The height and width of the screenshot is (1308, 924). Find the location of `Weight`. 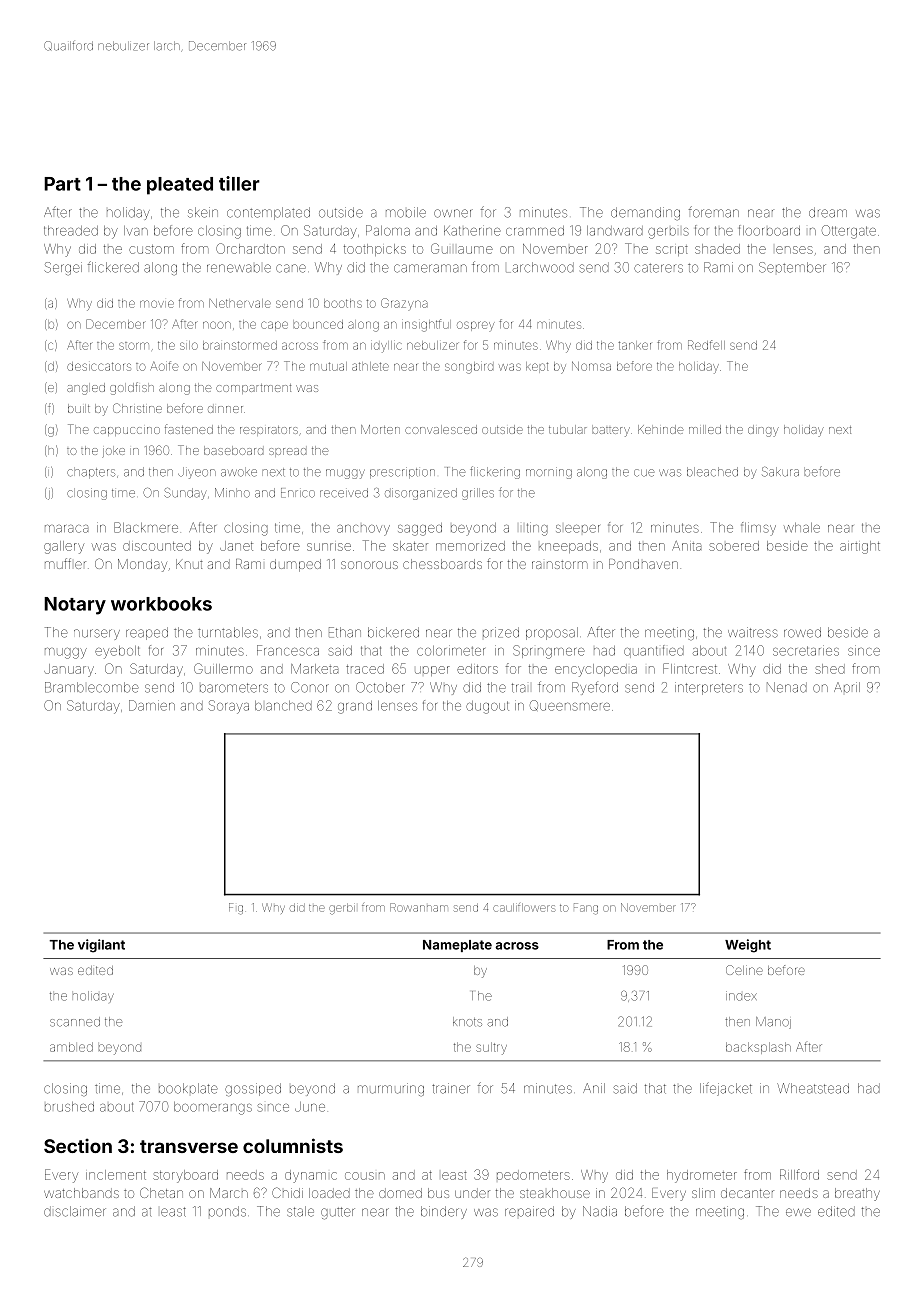

Weight is located at coordinates (748, 946).
